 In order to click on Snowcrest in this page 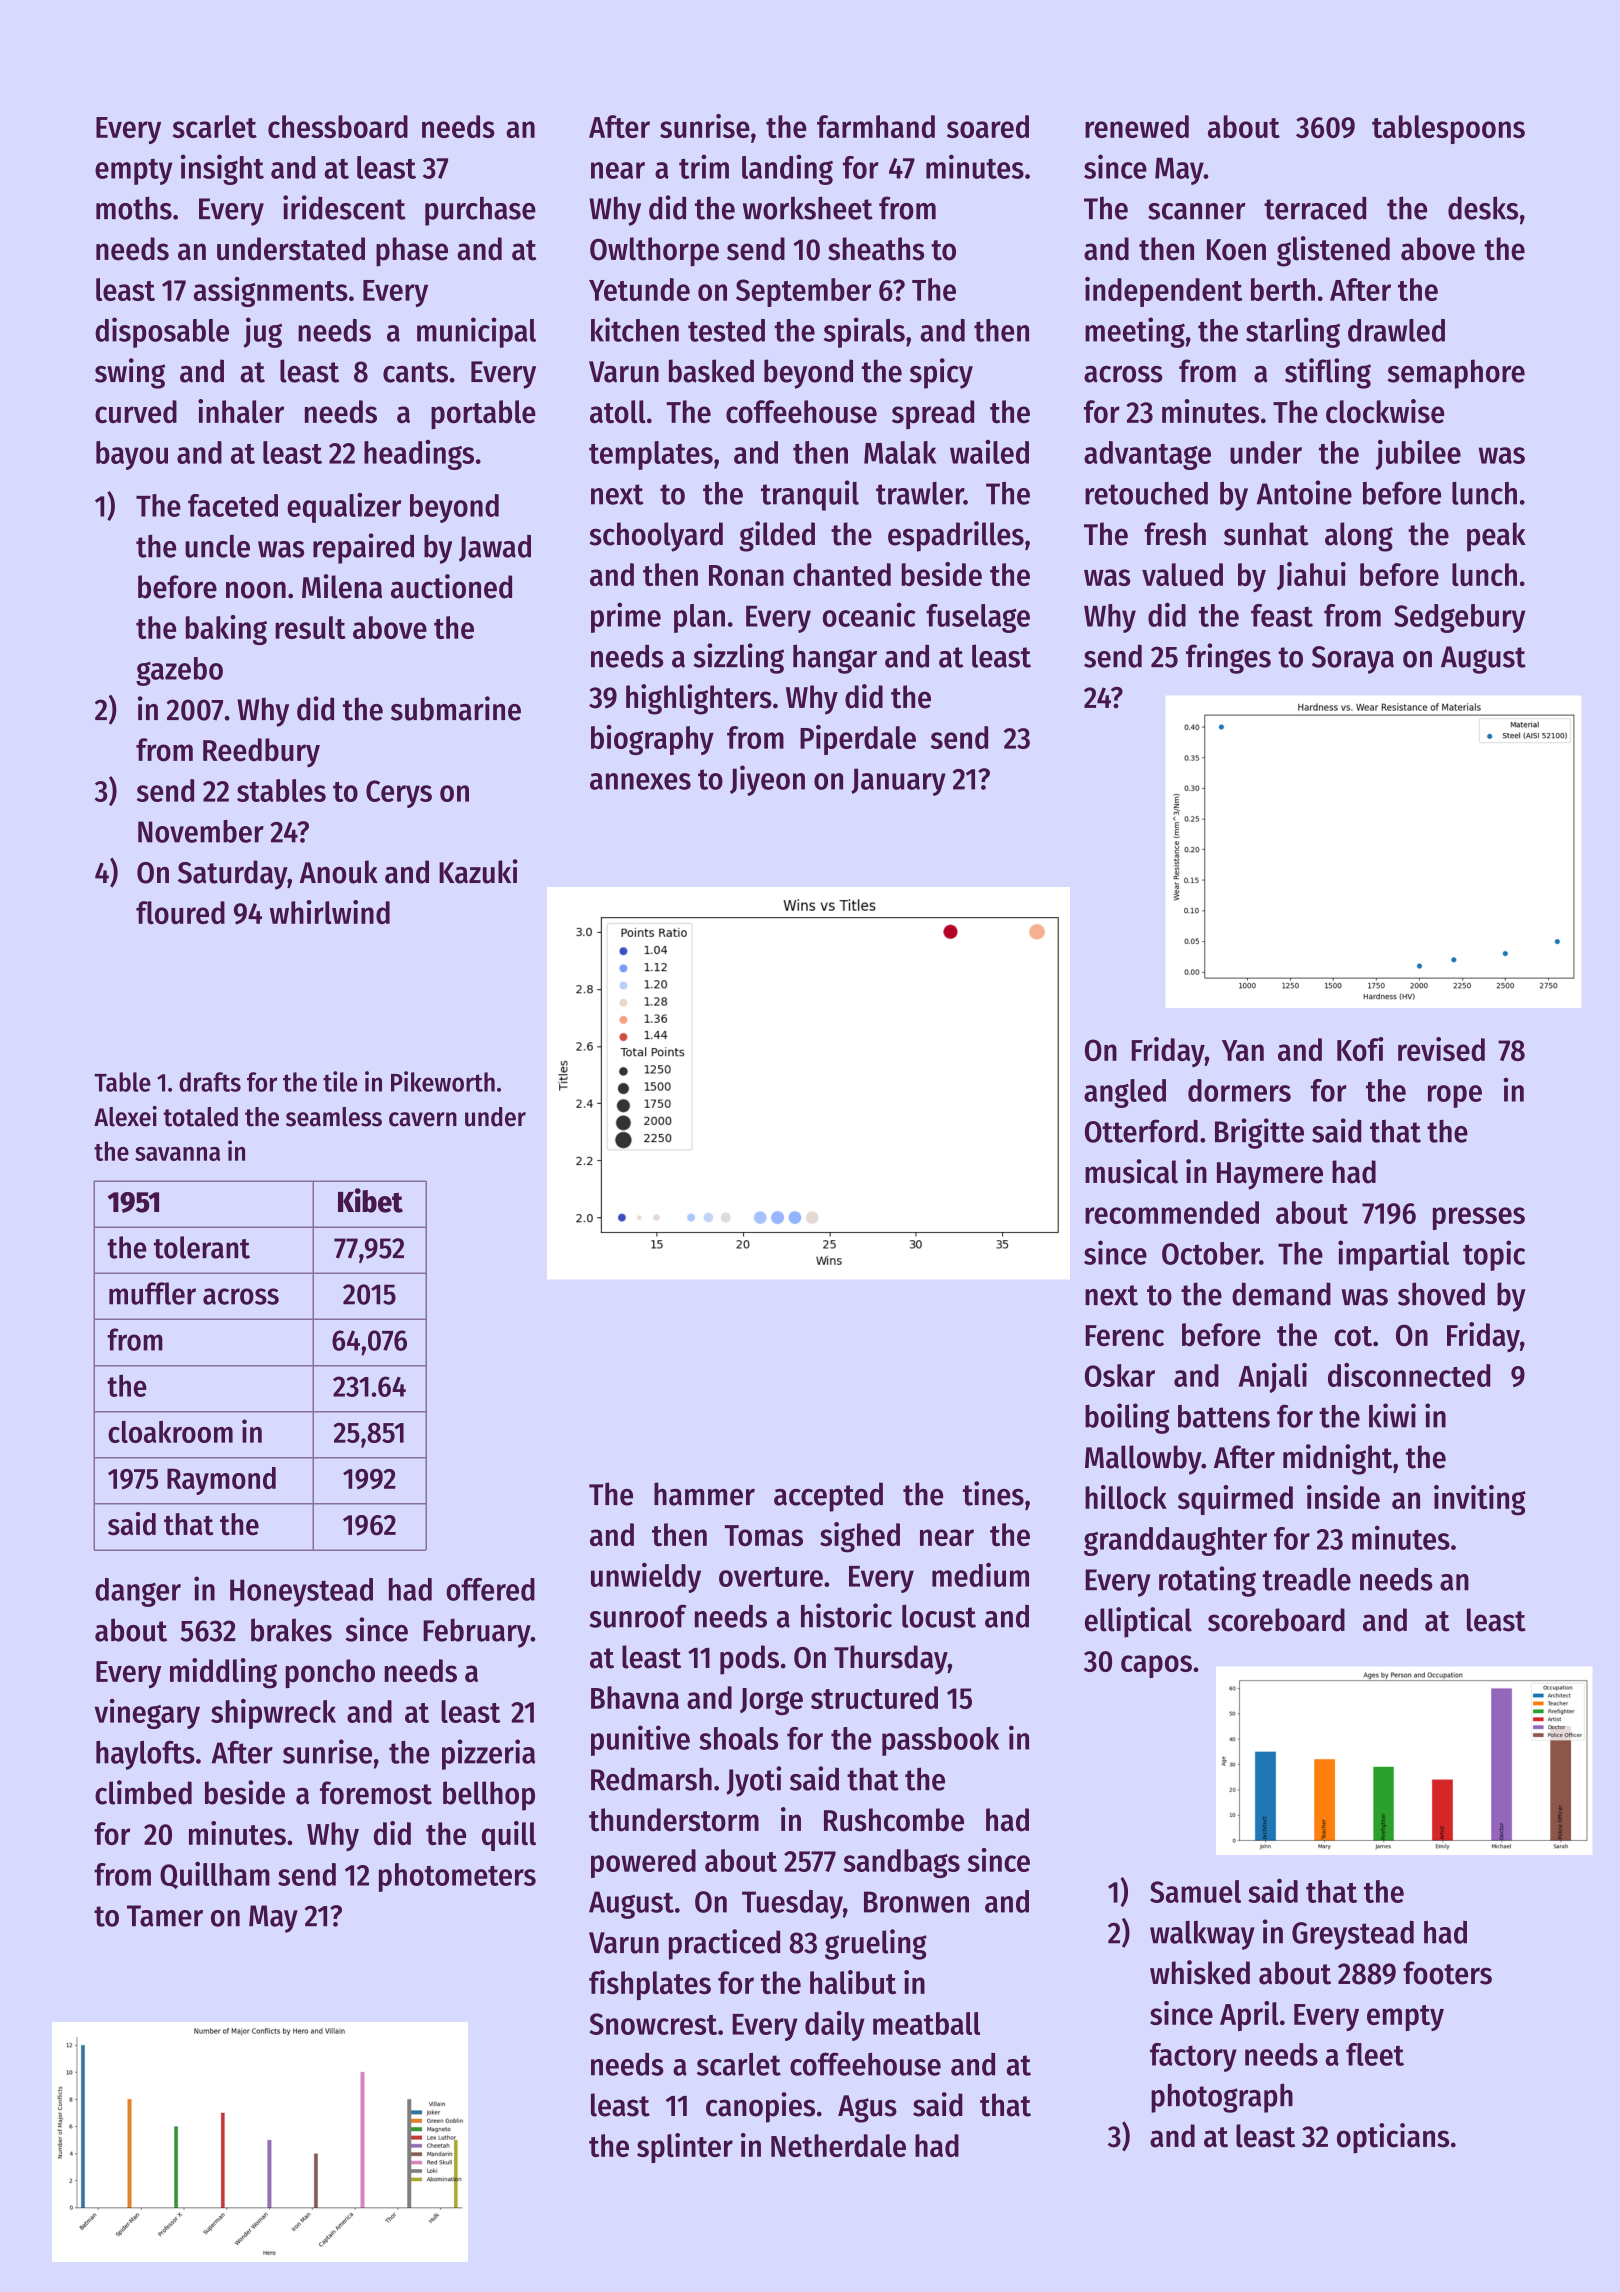, I will do `click(653, 2024)`.
